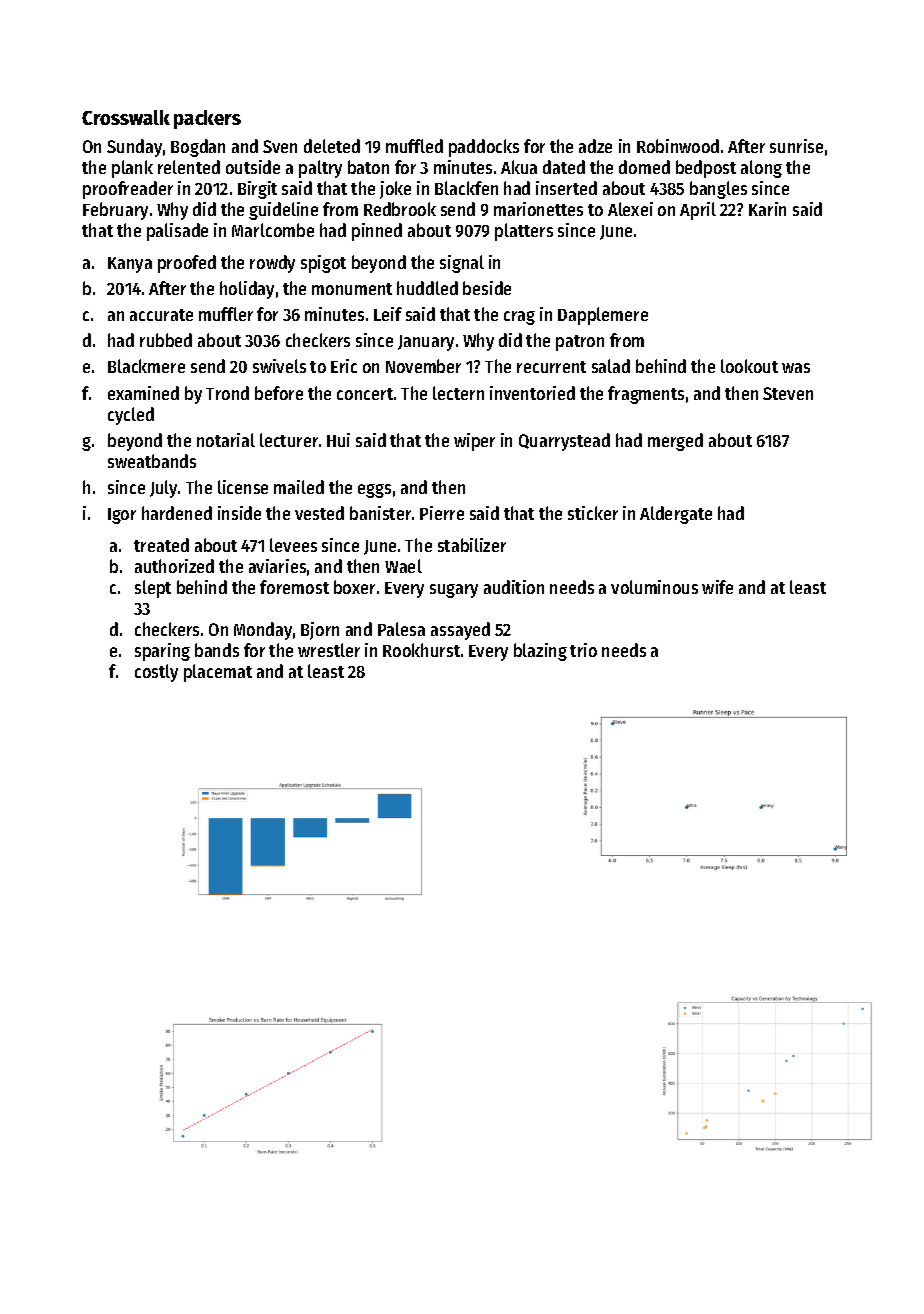 The image size is (924, 1314). Describe the element at coordinates (126, 117) in the image. I see `Crosswalk` at that location.
